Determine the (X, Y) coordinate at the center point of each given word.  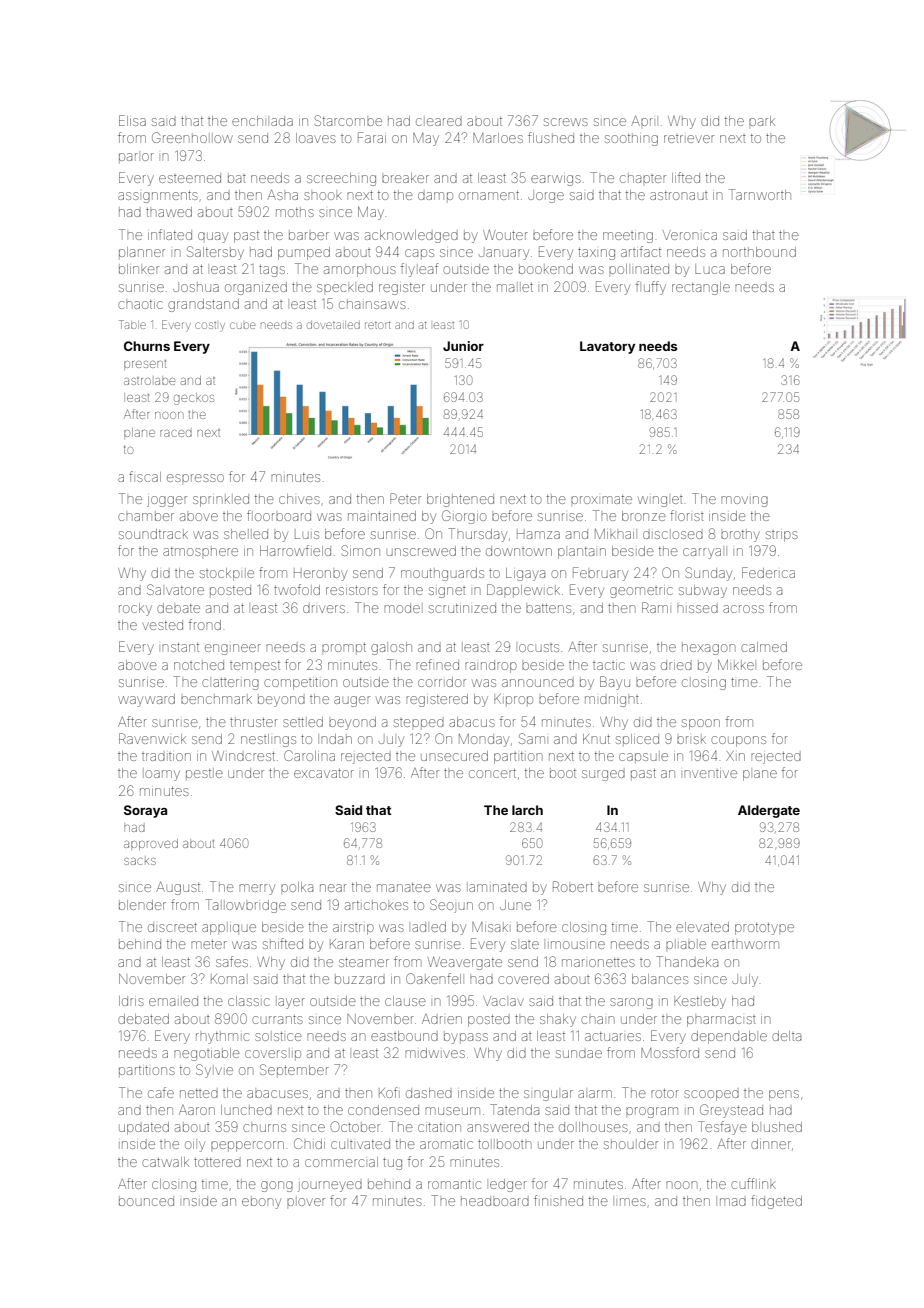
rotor (665, 1093)
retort (378, 325)
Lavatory (607, 347)
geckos (194, 400)
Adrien (442, 1019)
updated (144, 1128)
